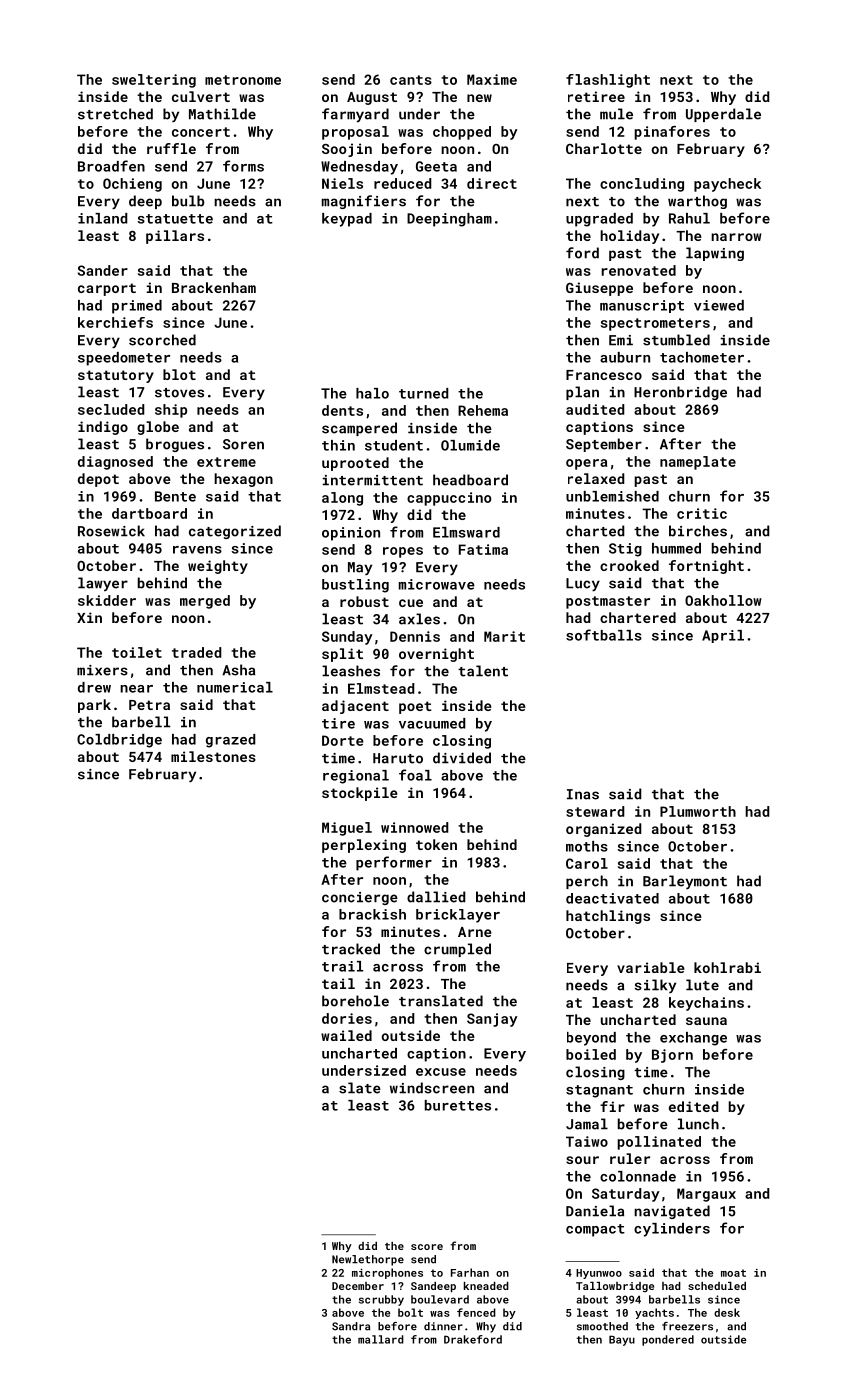 Image resolution: width=849 pixels, height=1400 pixels. Describe the element at coordinates (723, 115) in the document. I see `Upperdale` at that location.
